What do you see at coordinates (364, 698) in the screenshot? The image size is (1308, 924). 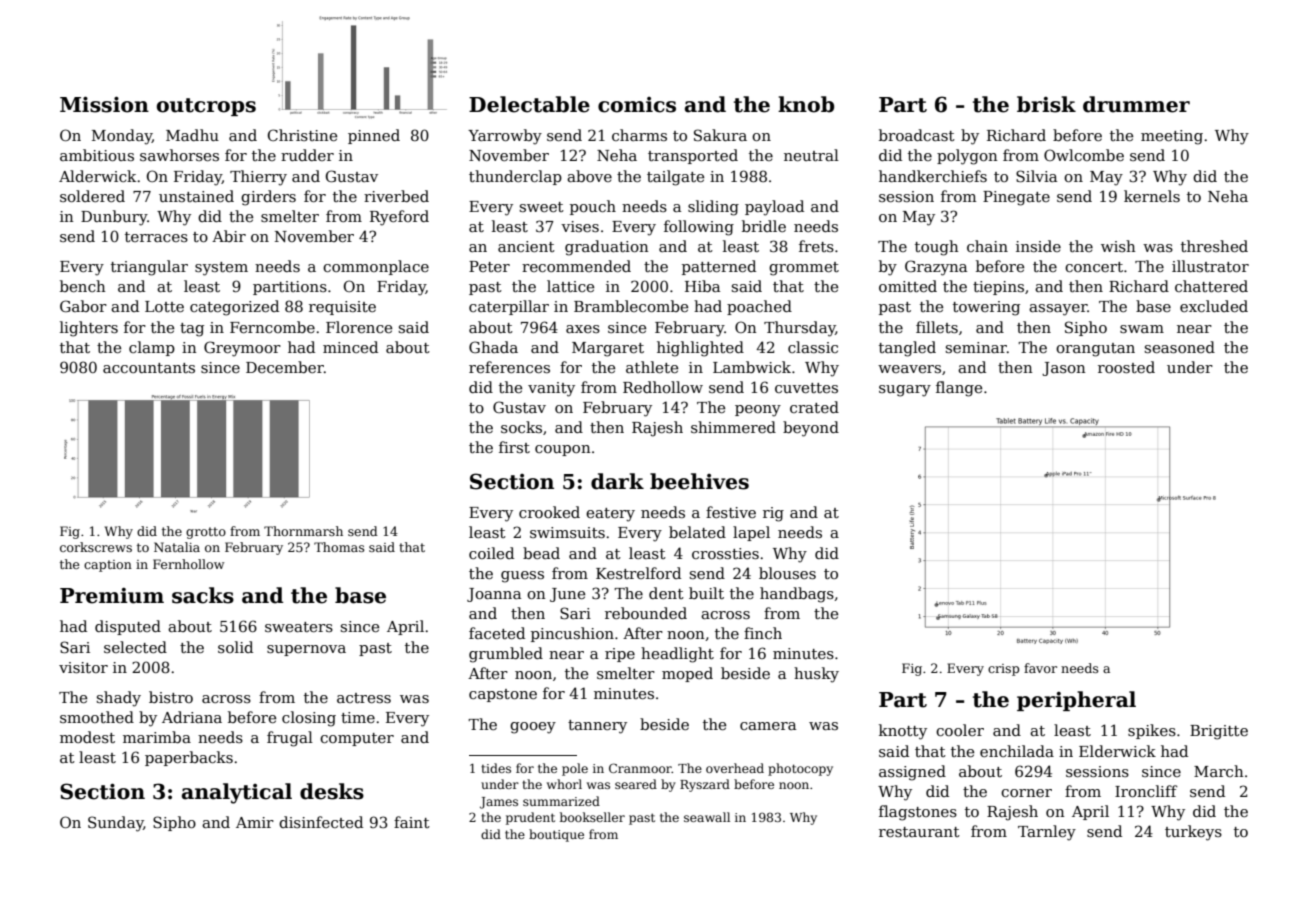 I see `actress` at bounding box center [364, 698].
